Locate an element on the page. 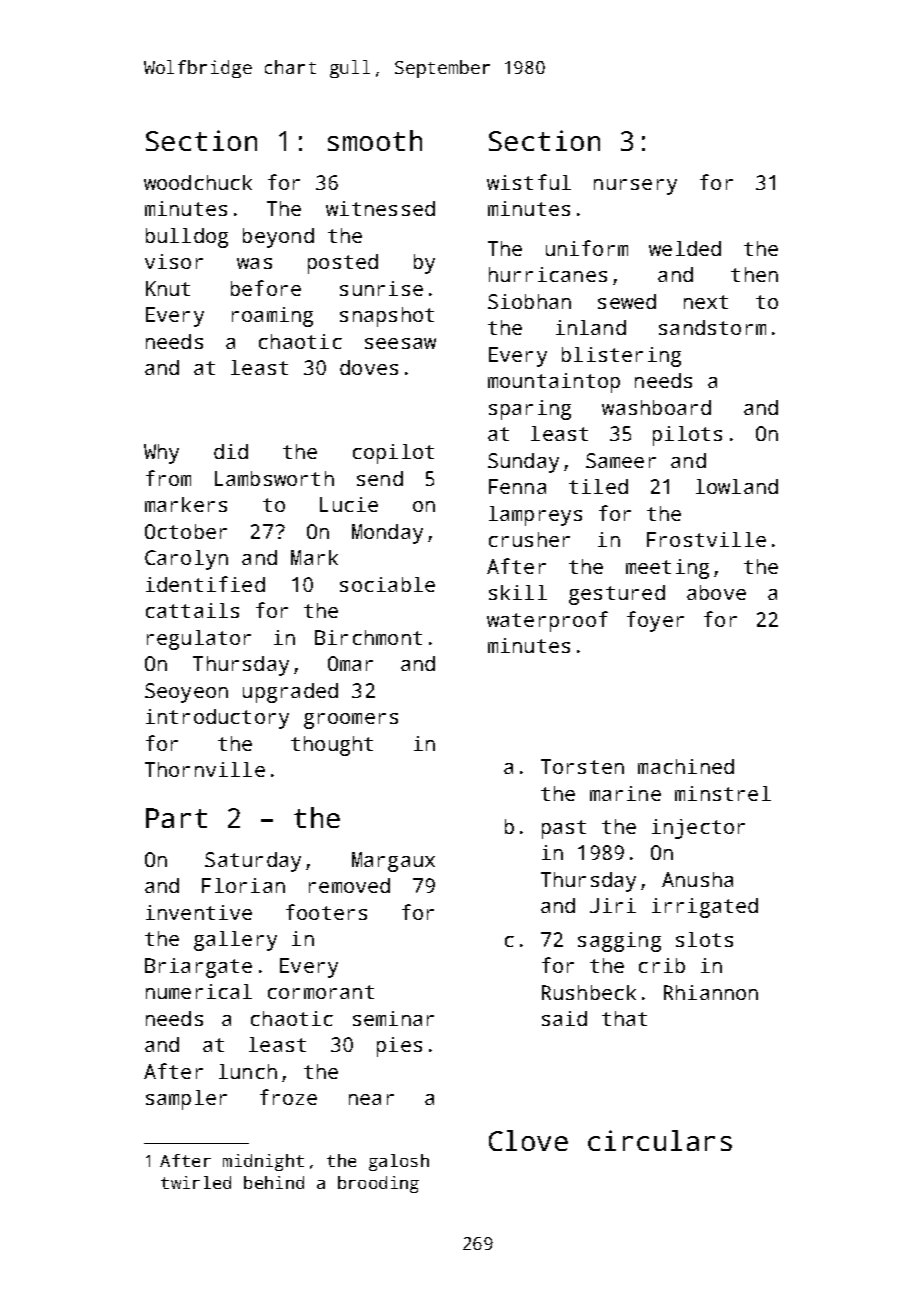 The height and width of the document is (1311, 924). tiled is located at coordinates (598, 486).
